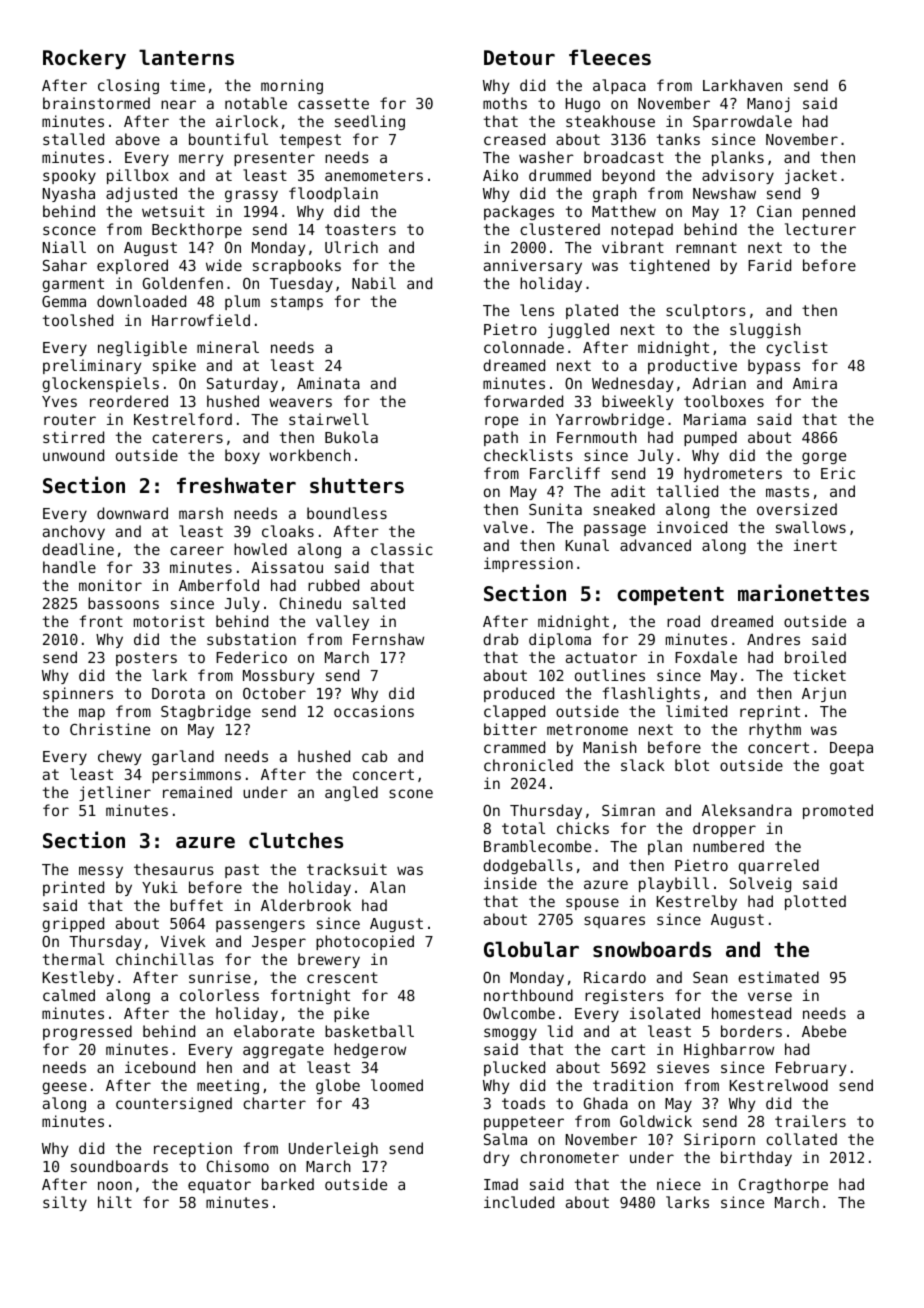 Image resolution: width=924 pixels, height=1308 pixels. What do you see at coordinates (338, 1086) in the screenshot?
I see `globe` at bounding box center [338, 1086].
